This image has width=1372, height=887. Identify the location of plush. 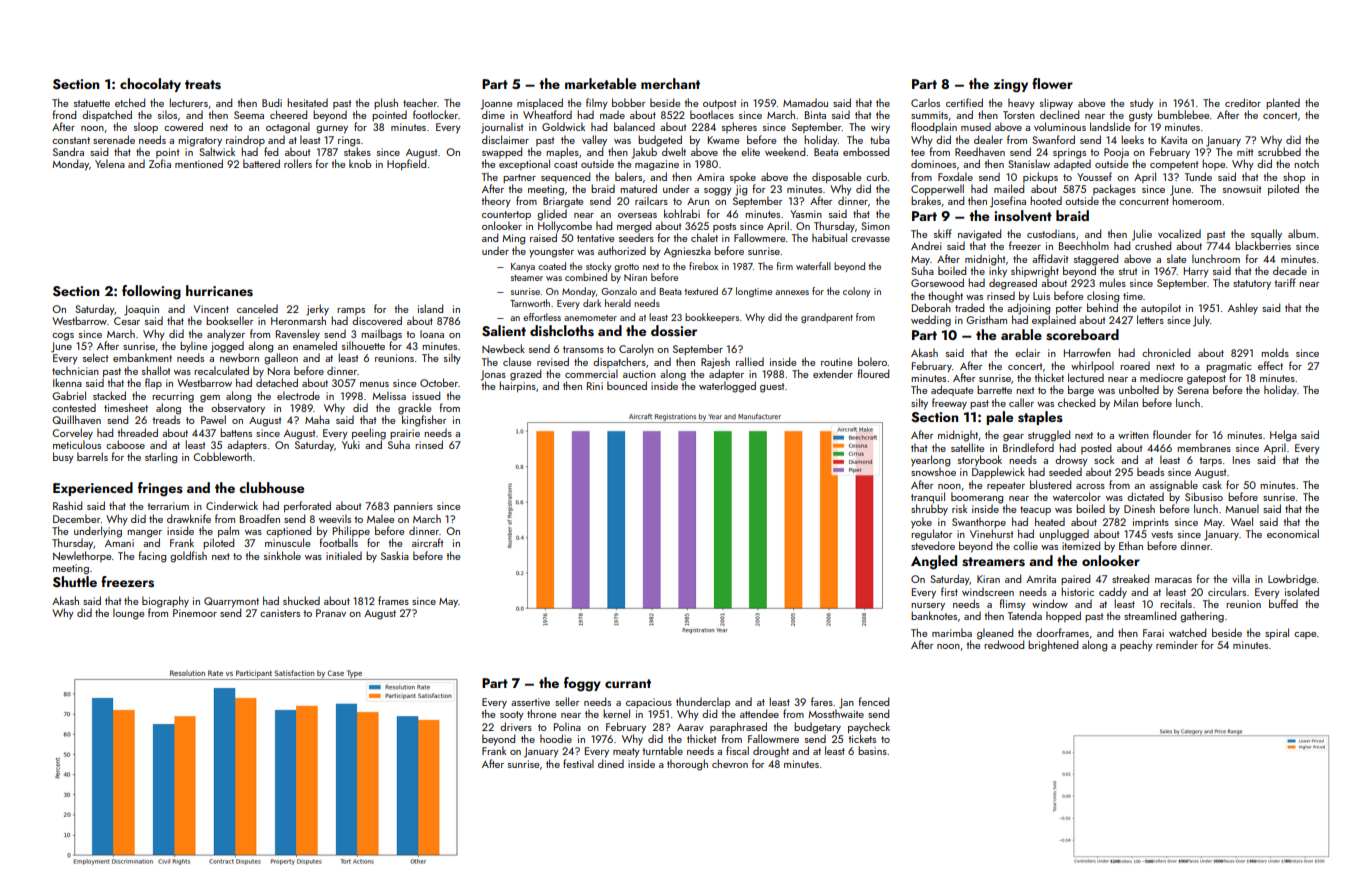
(386, 103).
